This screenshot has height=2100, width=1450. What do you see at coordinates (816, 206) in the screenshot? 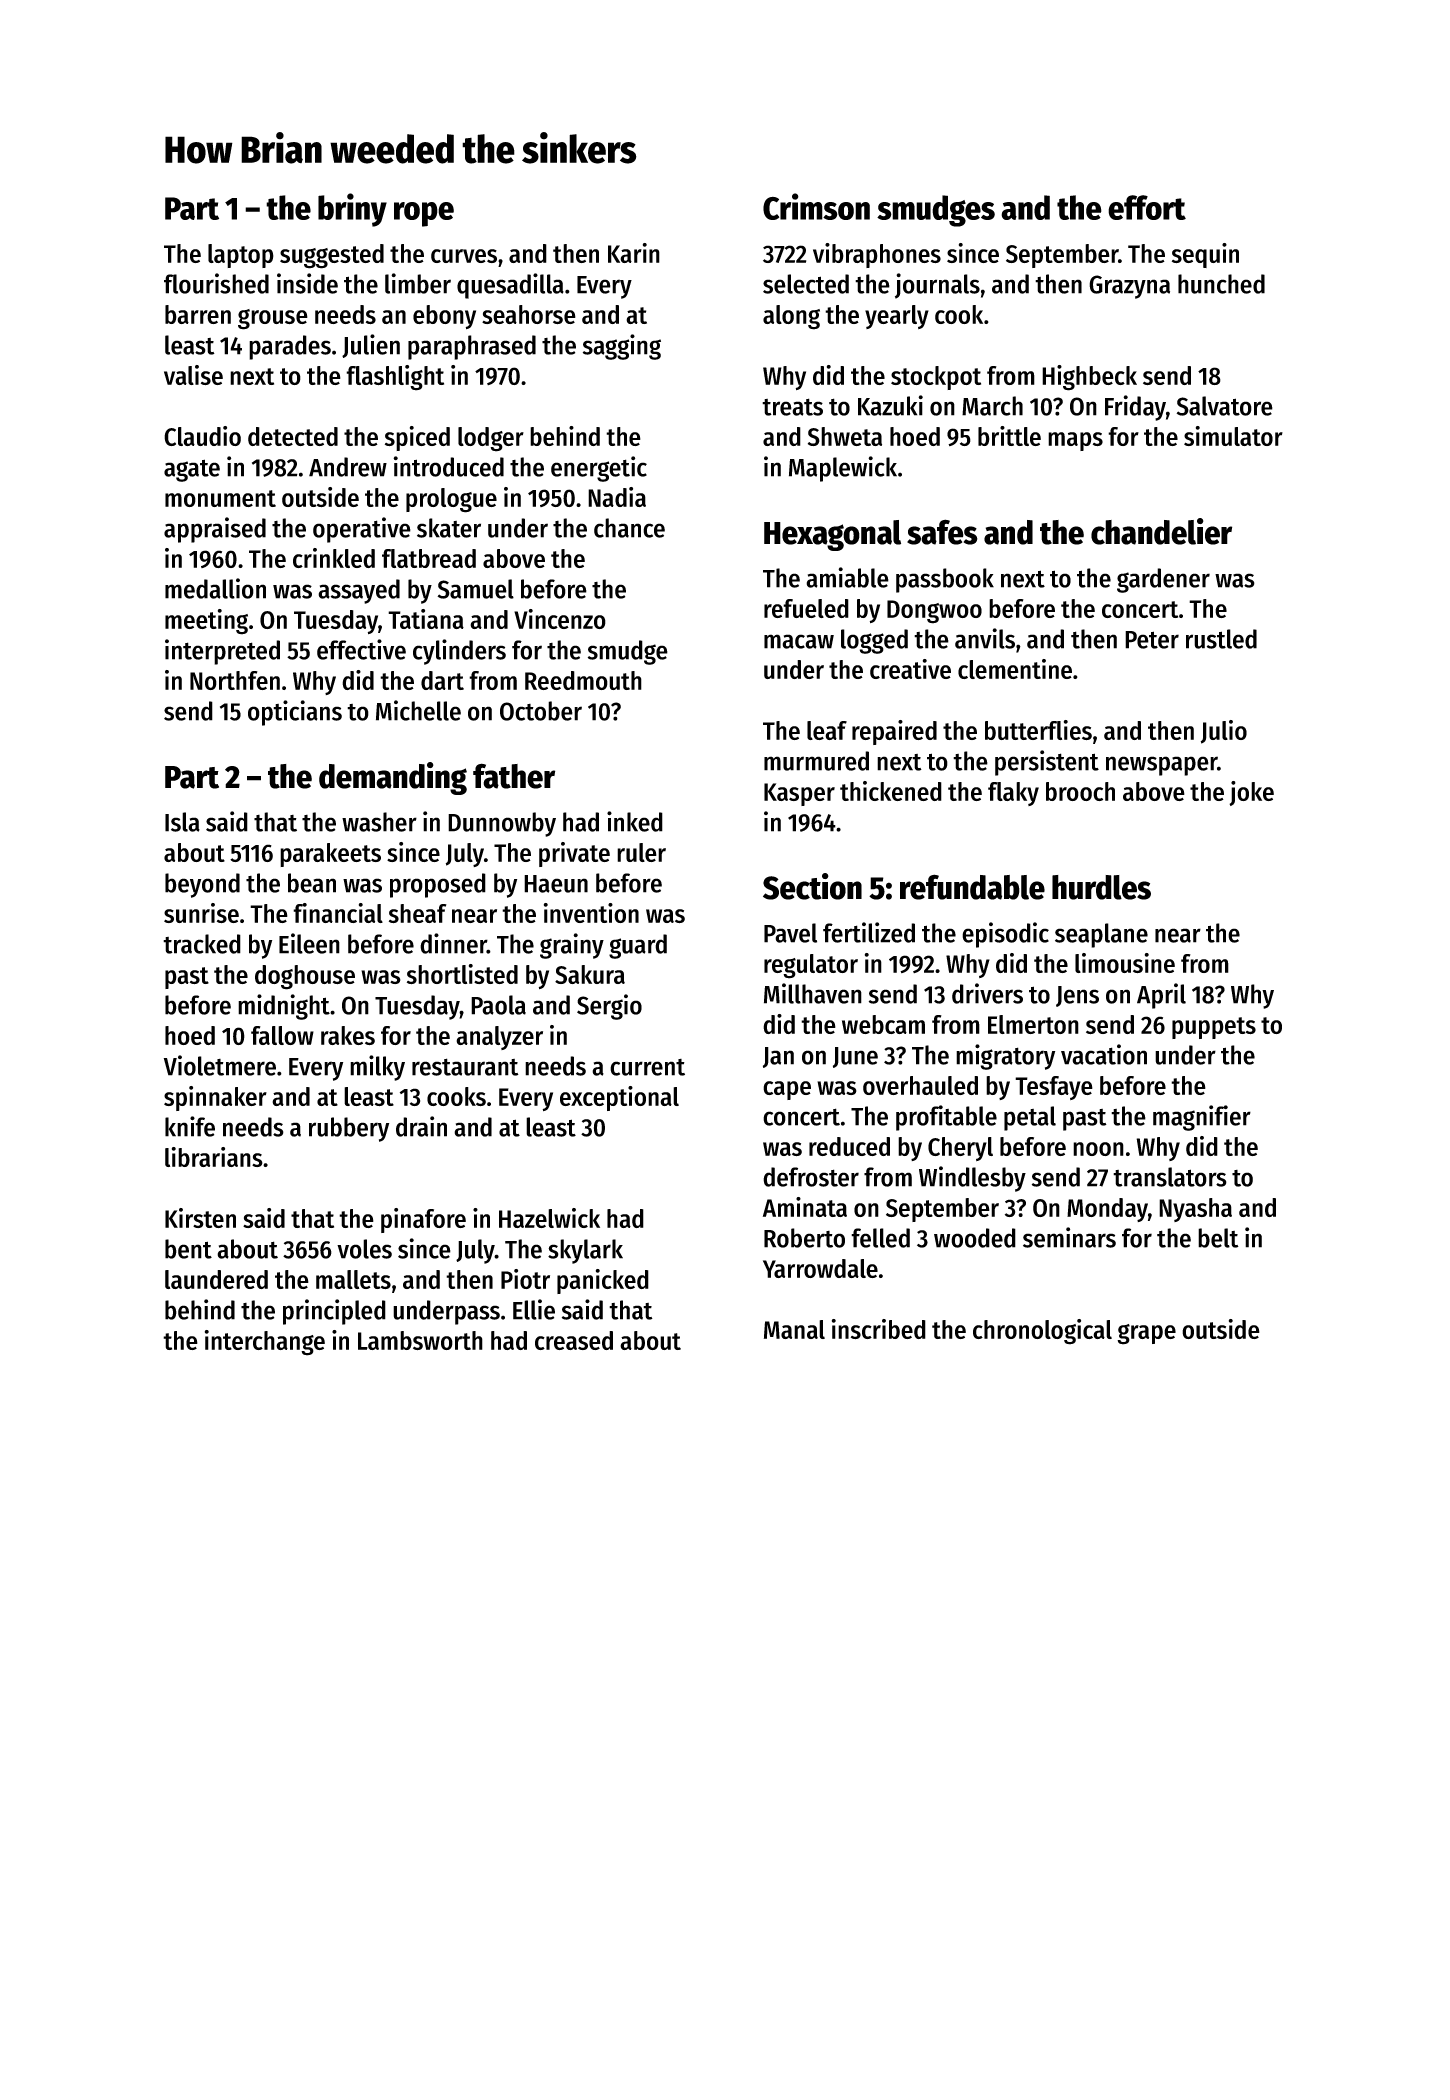
I see `Crimson` at bounding box center [816, 206].
